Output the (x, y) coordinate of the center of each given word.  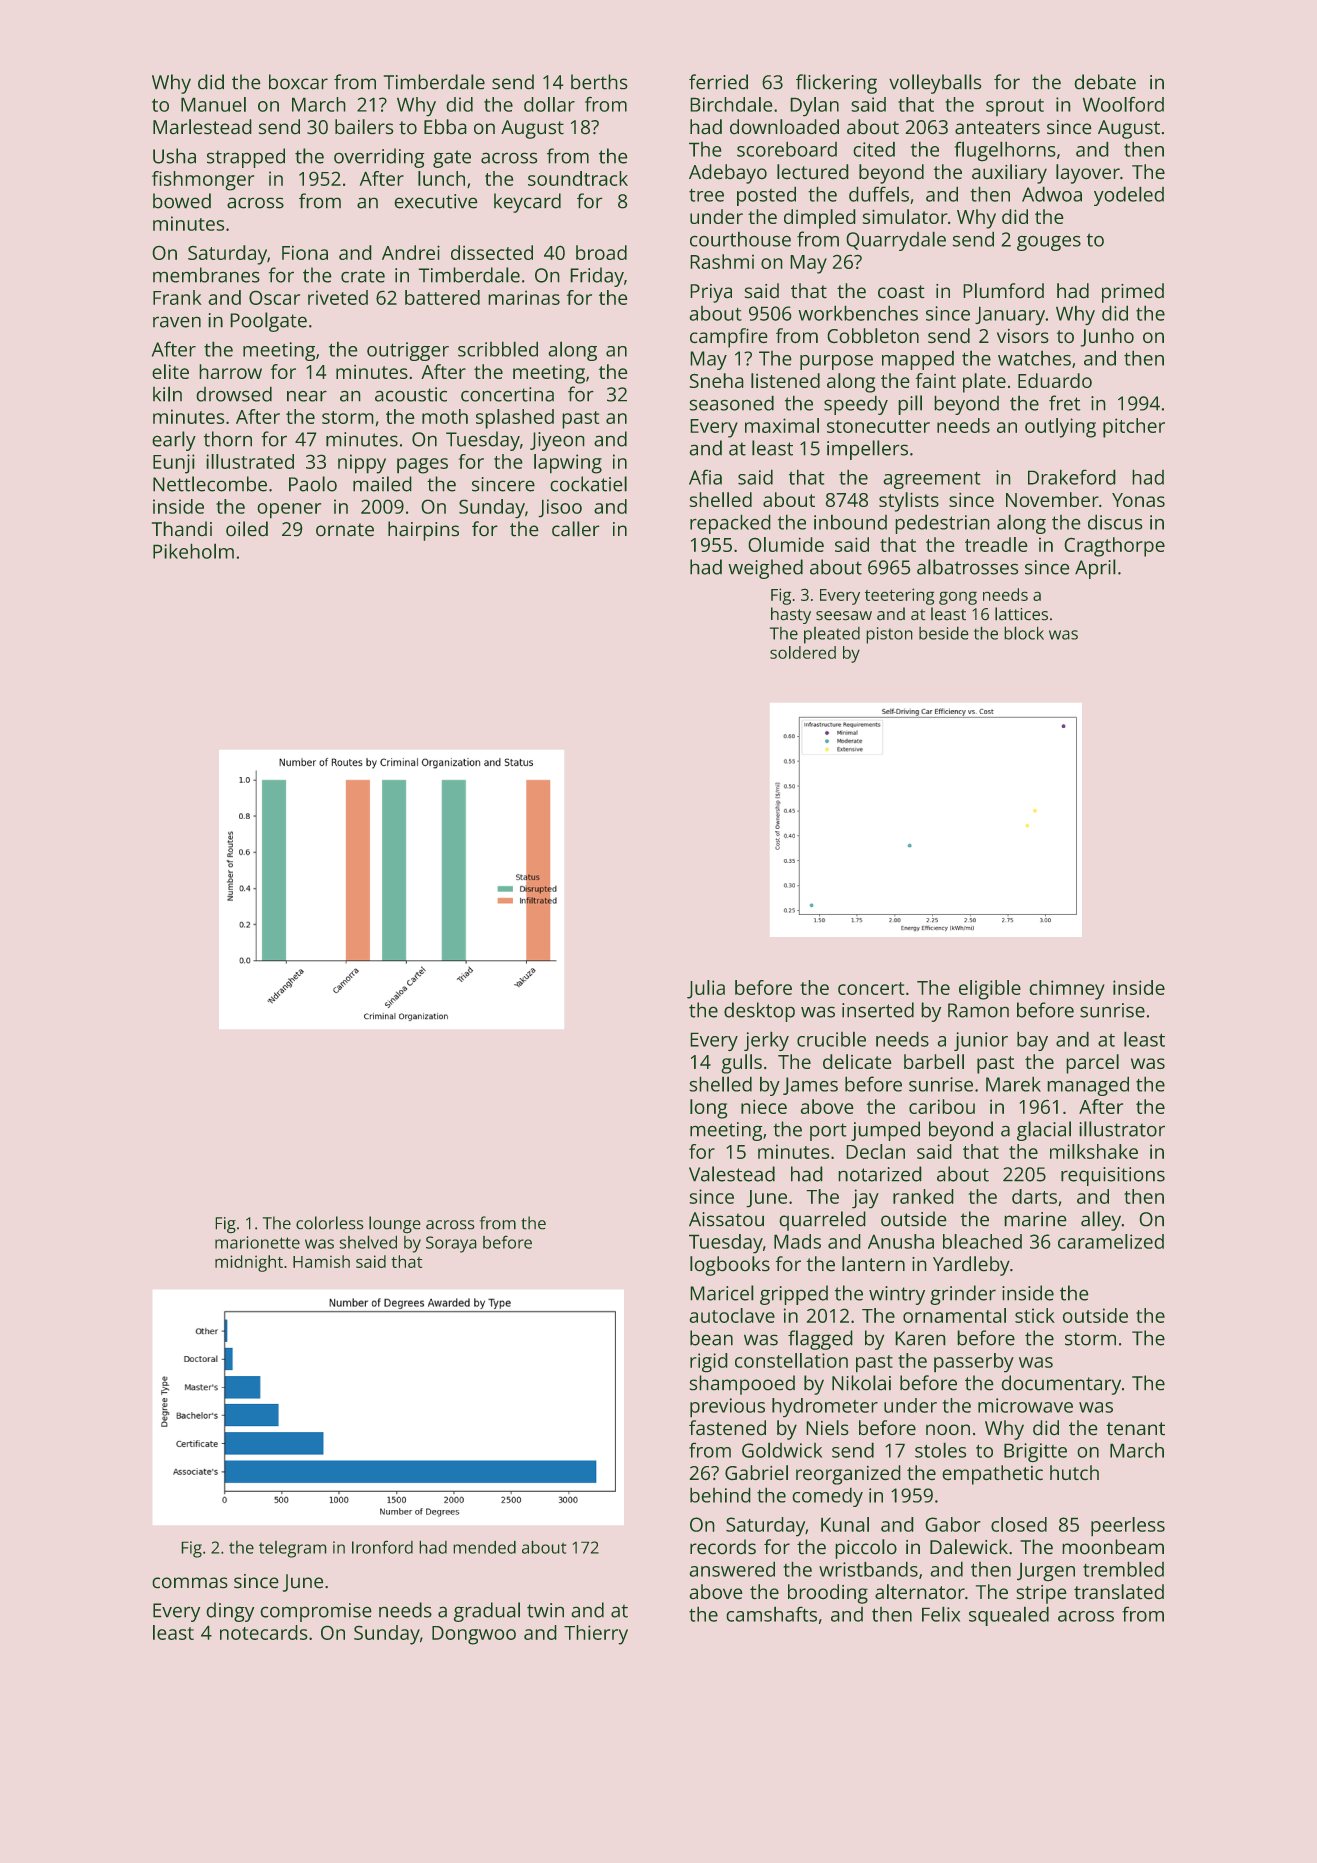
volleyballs (935, 84)
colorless (330, 1223)
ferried (718, 82)
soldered (803, 652)
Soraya (451, 1244)
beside (944, 633)
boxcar (298, 82)
